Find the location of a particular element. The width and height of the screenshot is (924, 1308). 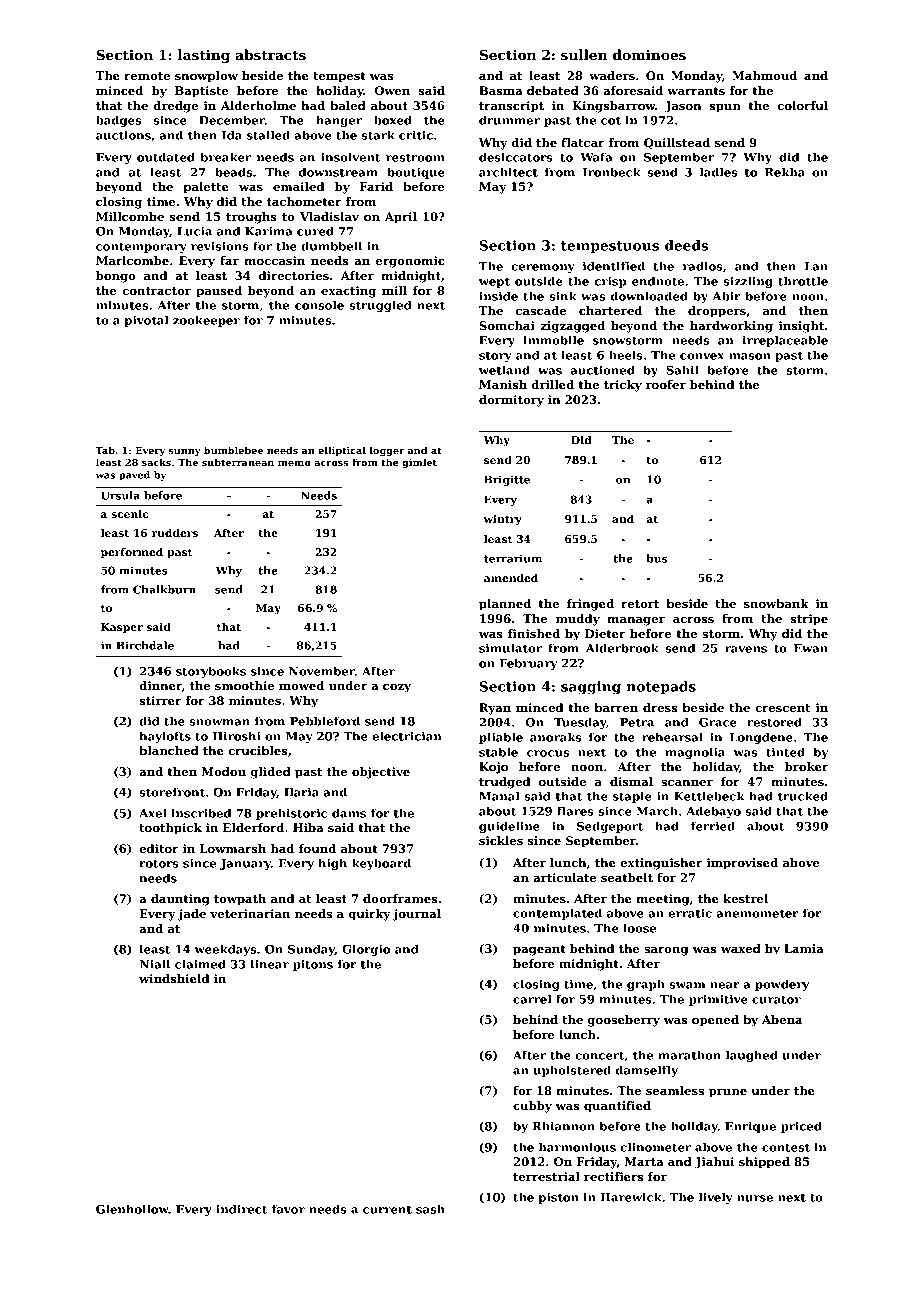

dominoes is located at coordinates (649, 54).
